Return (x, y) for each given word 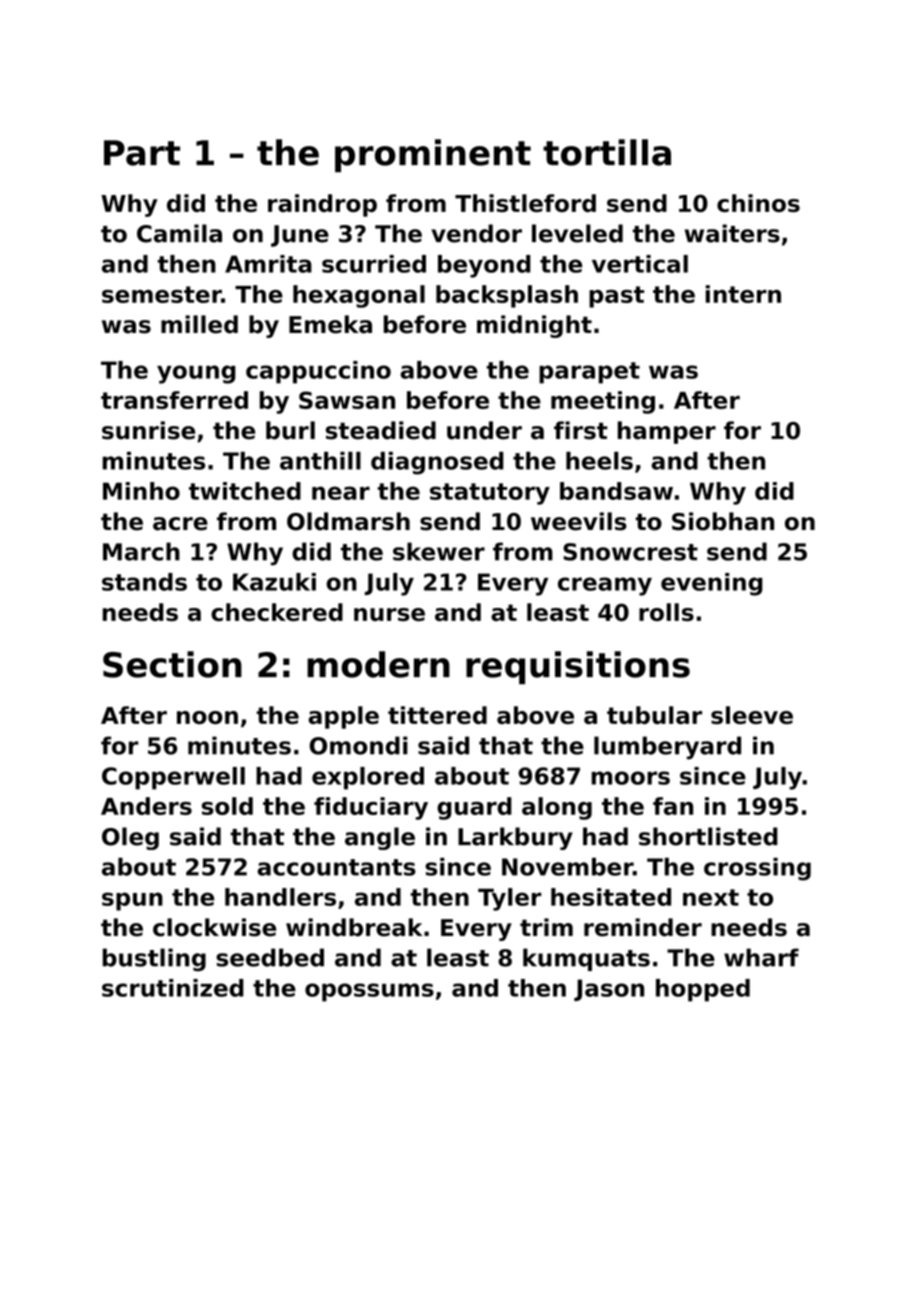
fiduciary (371, 808)
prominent (433, 155)
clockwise (214, 927)
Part (142, 153)
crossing (757, 869)
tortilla (607, 152)
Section (172, 664)
